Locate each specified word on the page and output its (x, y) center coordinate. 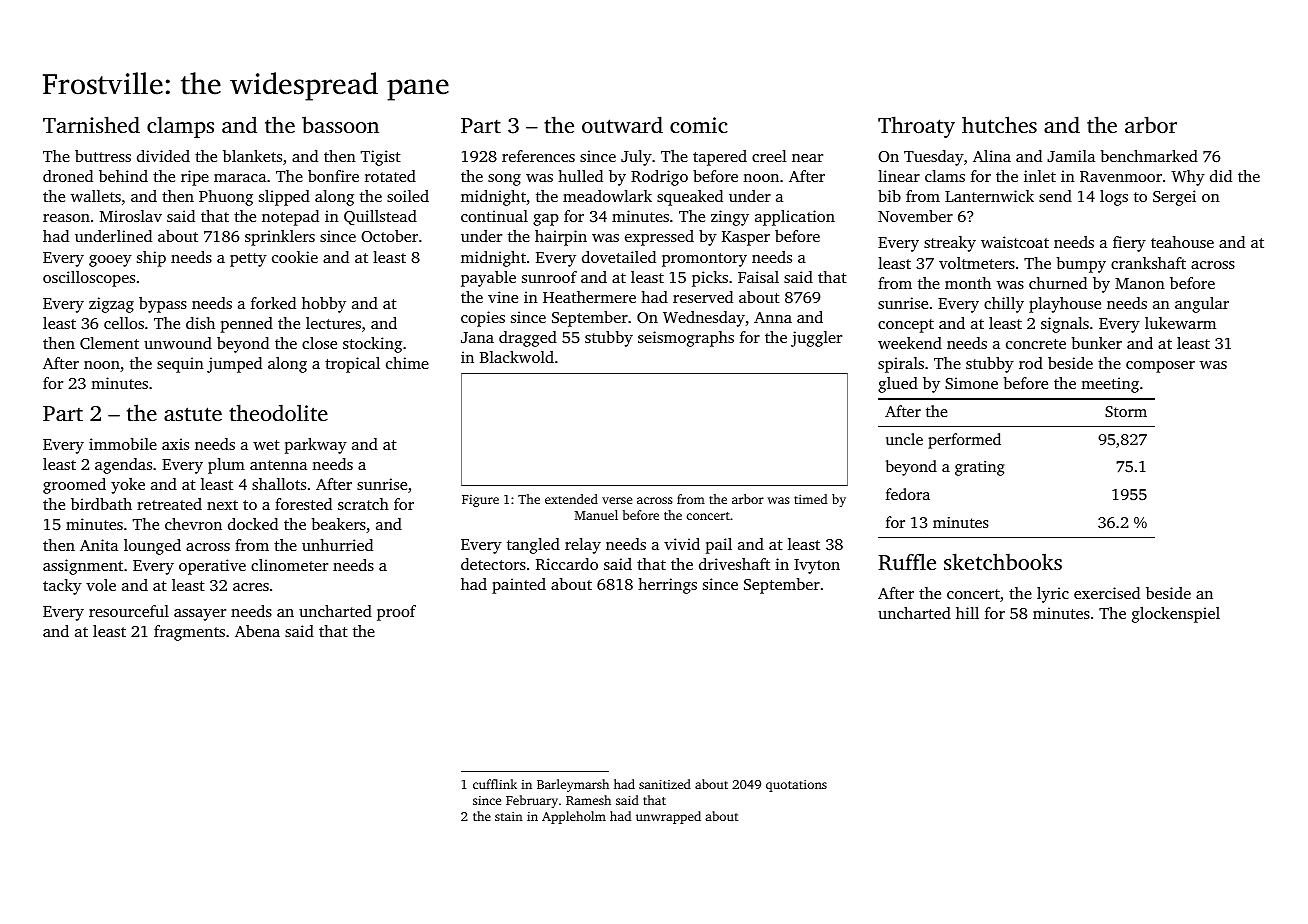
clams (945, 176)
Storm (1126, 411)
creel (769, 156)
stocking (372, 345)
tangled (533, 546)
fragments (189, 633)
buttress (103, 156)
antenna (278, 465)
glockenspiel (1176, 615)
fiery (1129, 244)
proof (396, 613)
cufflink (495, 784)
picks (710, 279)
